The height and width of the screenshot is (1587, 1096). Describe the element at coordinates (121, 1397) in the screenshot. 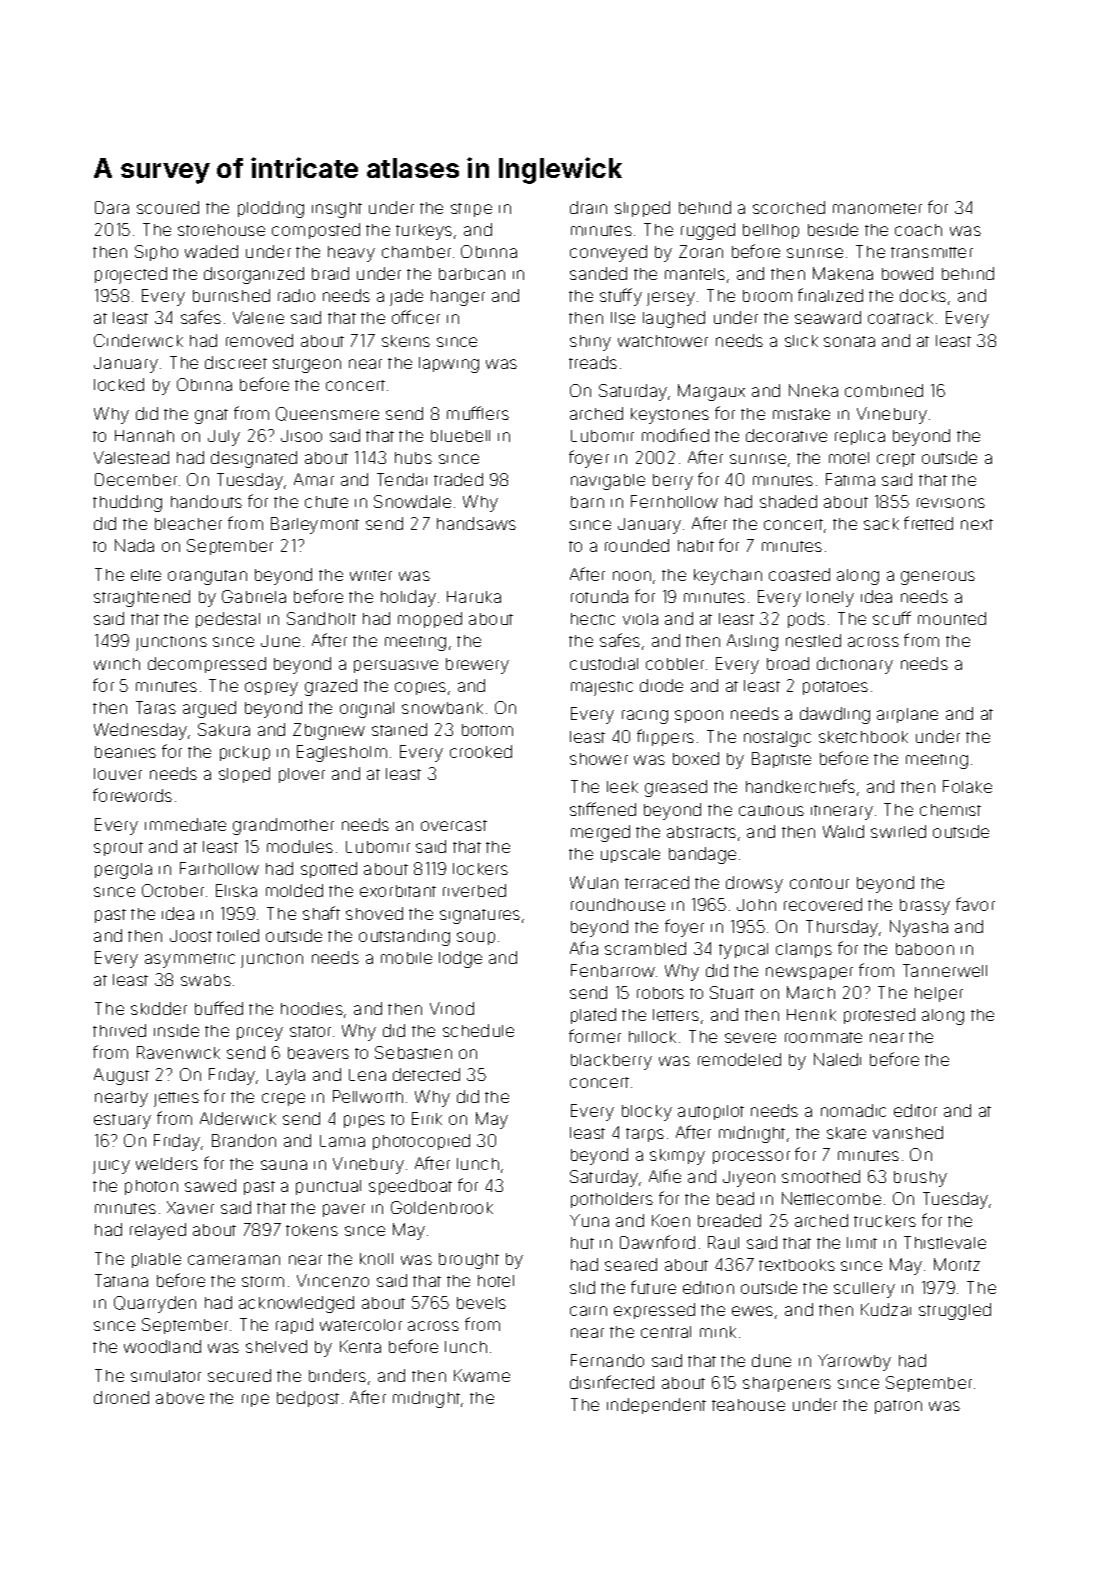

I see `droned` at that location.
